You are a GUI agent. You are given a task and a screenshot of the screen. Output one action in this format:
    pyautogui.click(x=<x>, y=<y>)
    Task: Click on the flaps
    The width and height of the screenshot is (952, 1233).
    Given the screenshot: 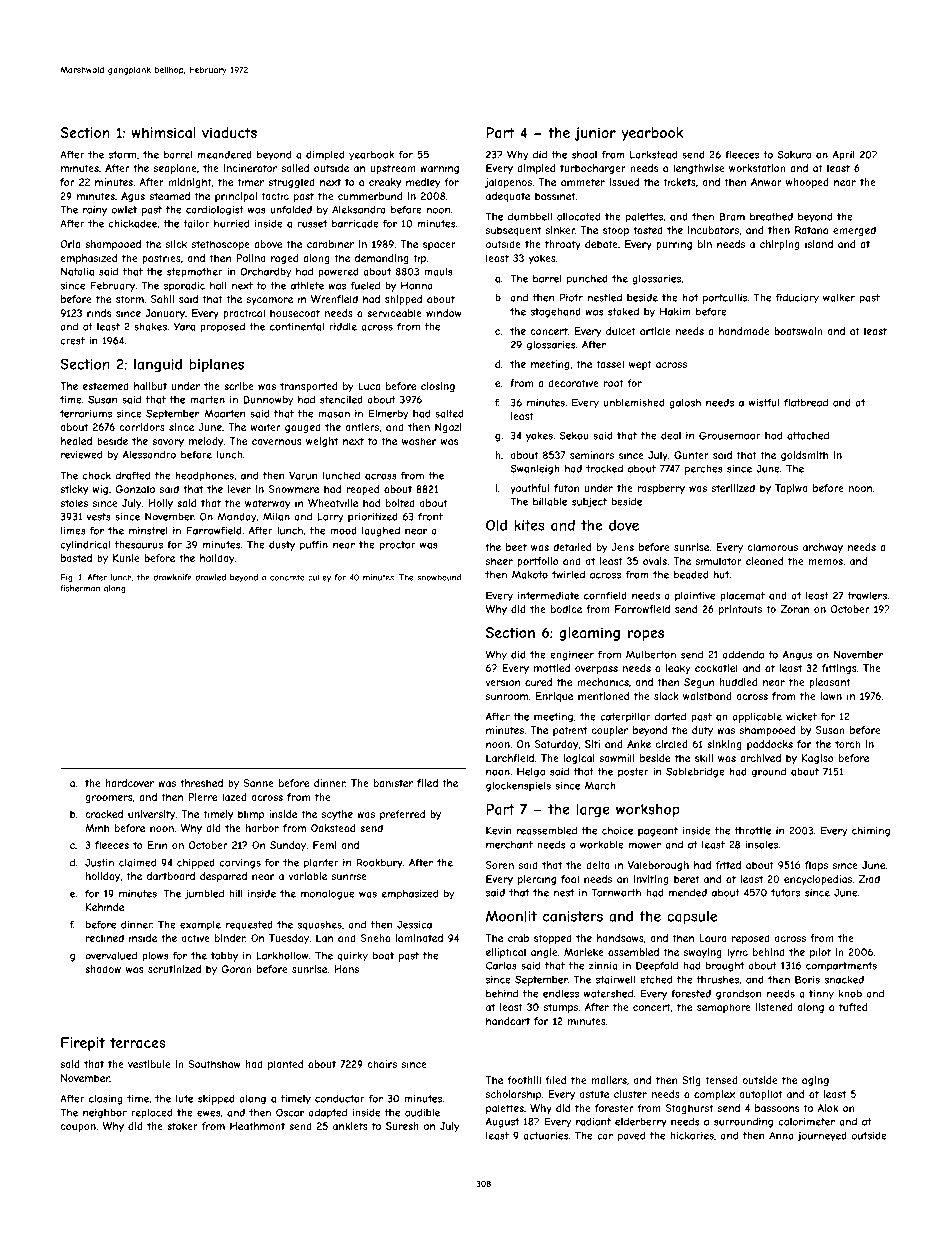 What is the action you would take?
    pyautogui.click(x=816, y=866)
